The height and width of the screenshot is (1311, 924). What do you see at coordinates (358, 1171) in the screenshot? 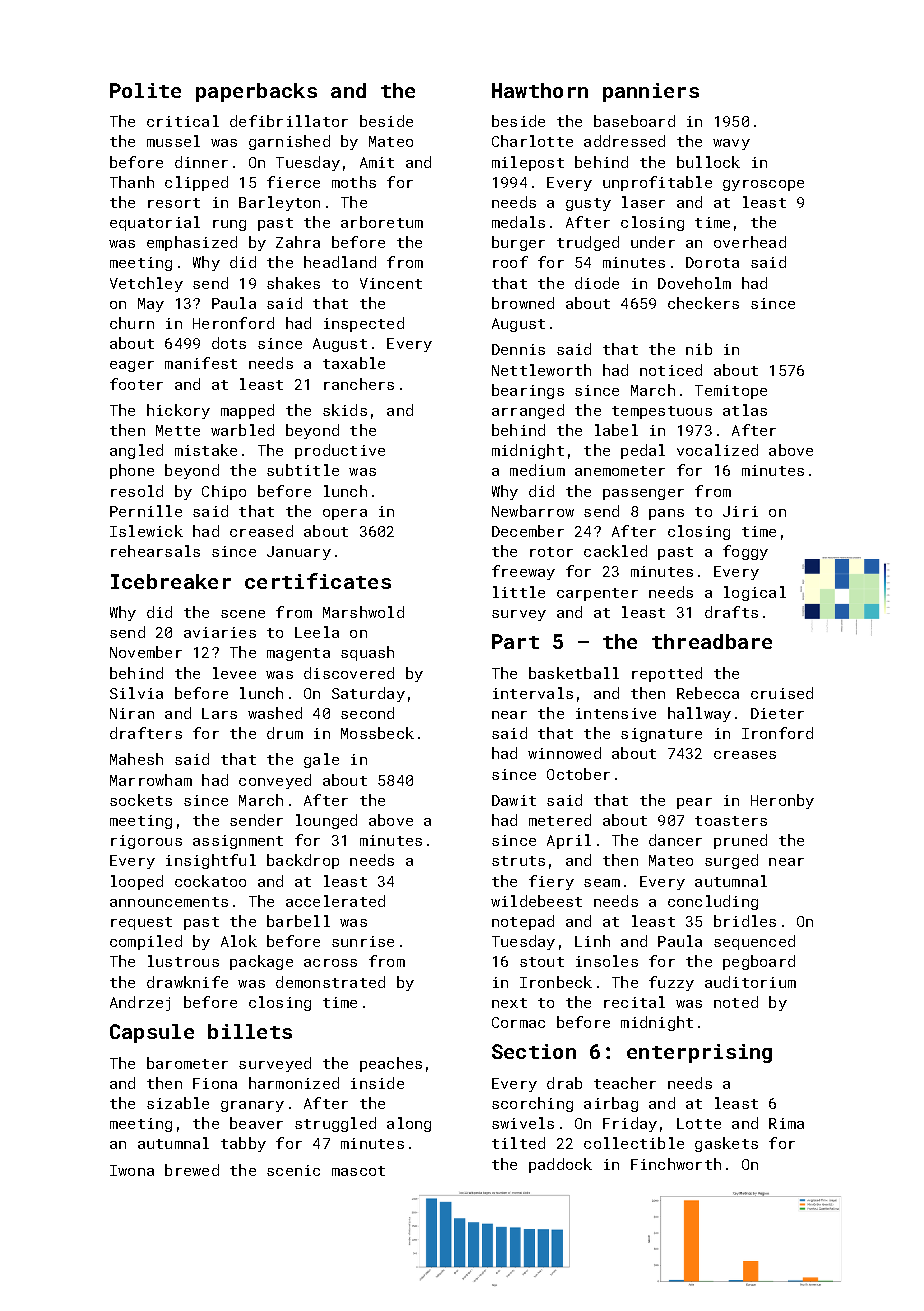
I see `mascot` at bounding box center [358, 1171].
